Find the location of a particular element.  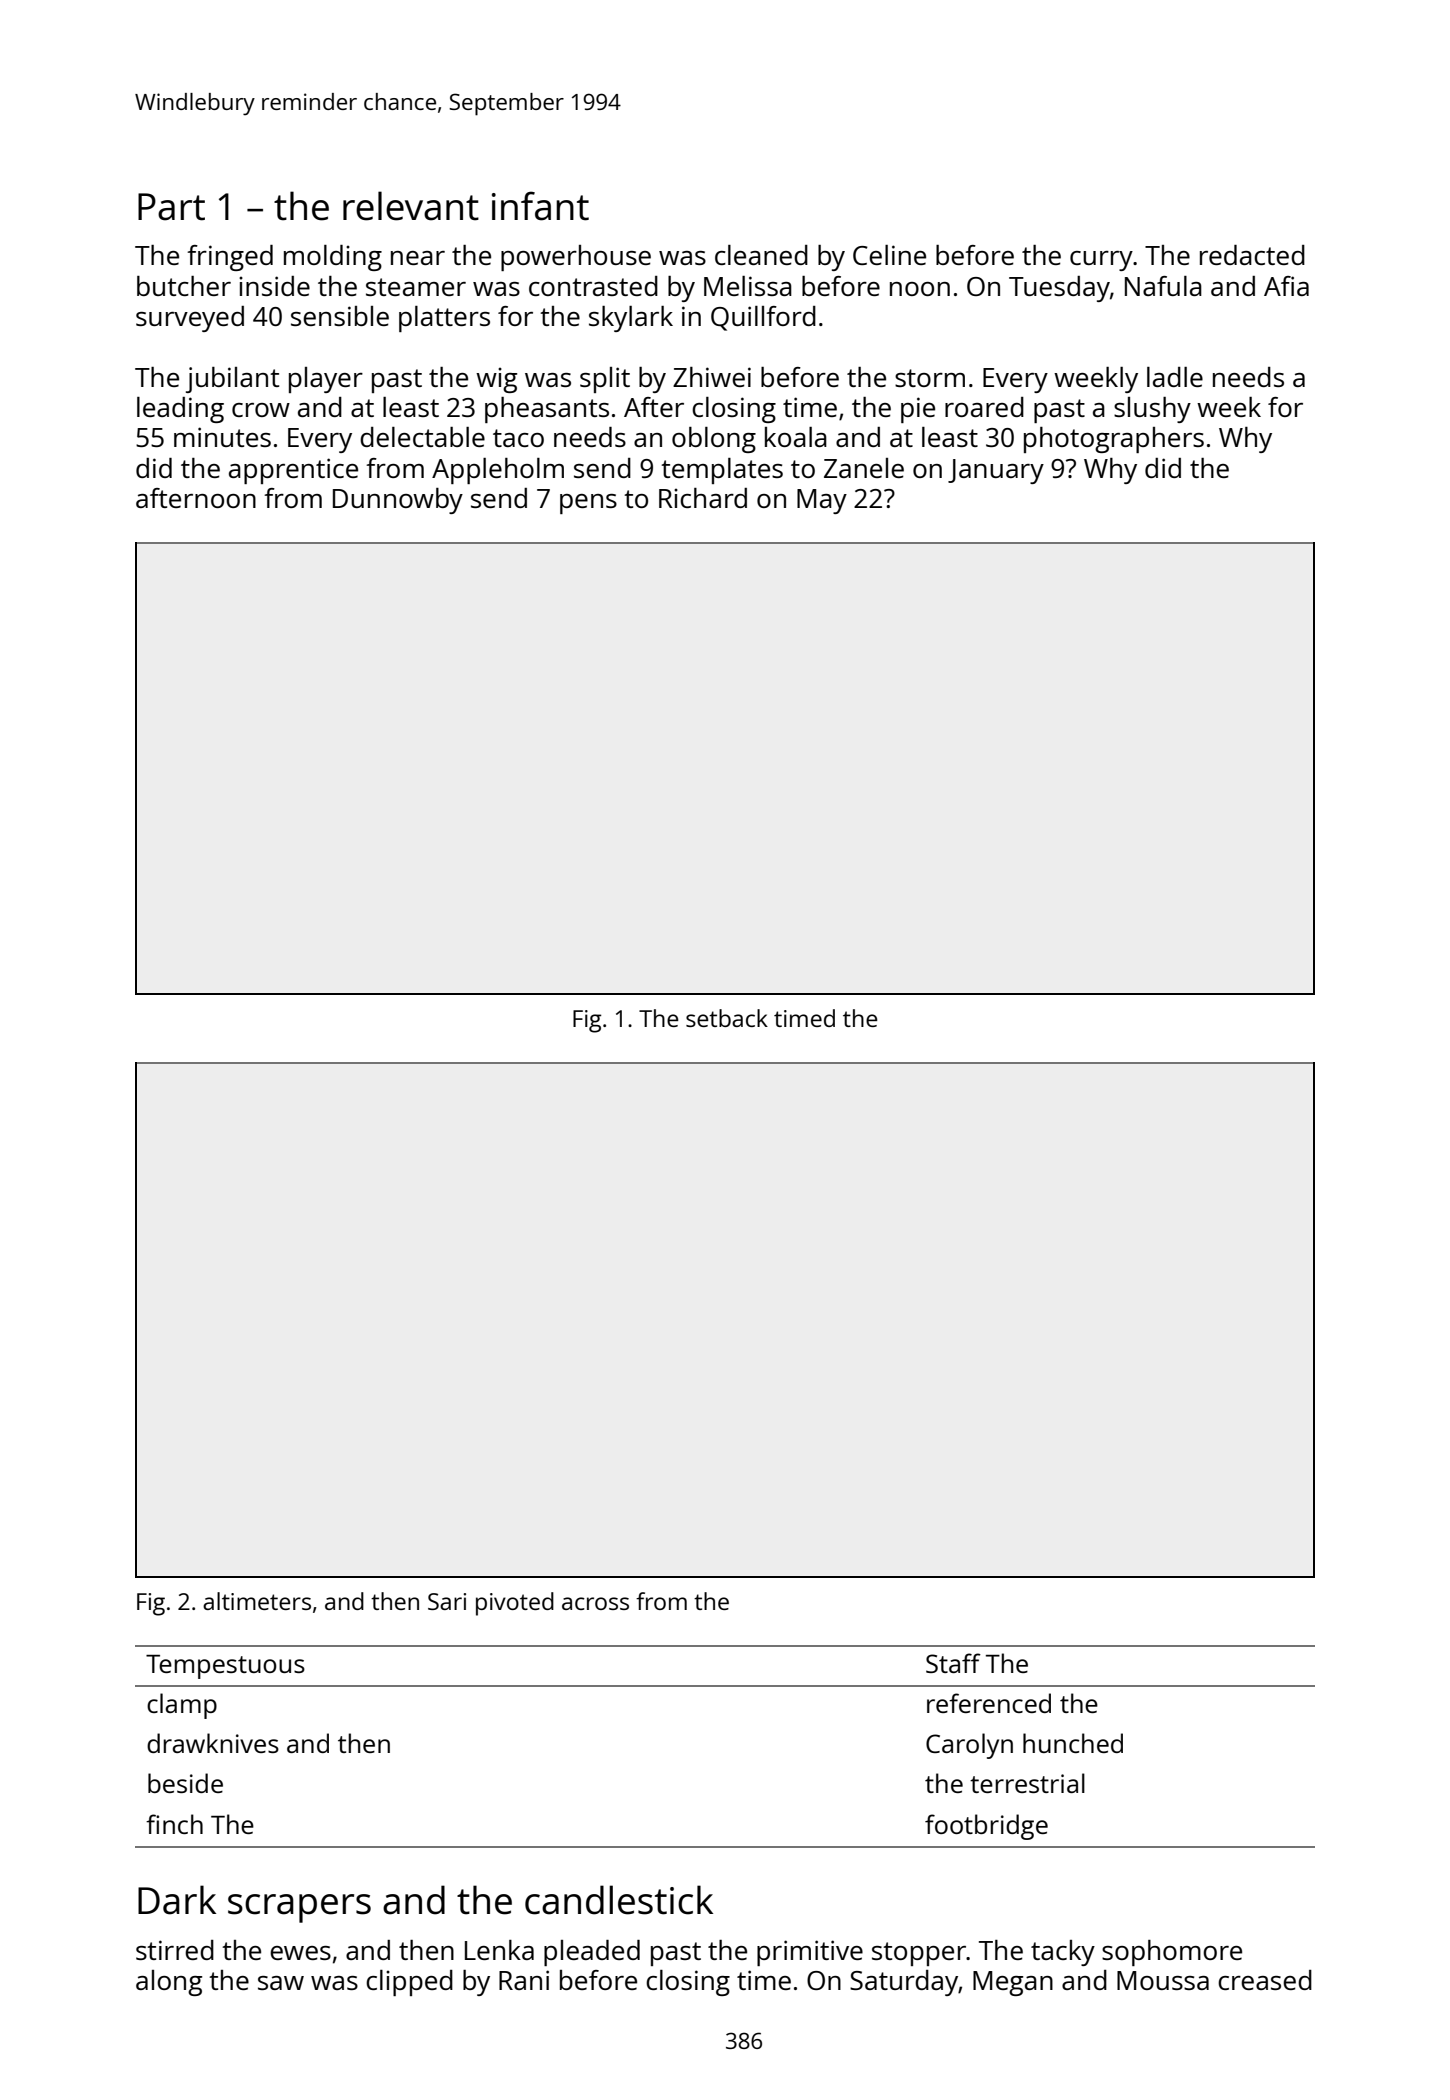

across is located at coordinates (595, 1603).
